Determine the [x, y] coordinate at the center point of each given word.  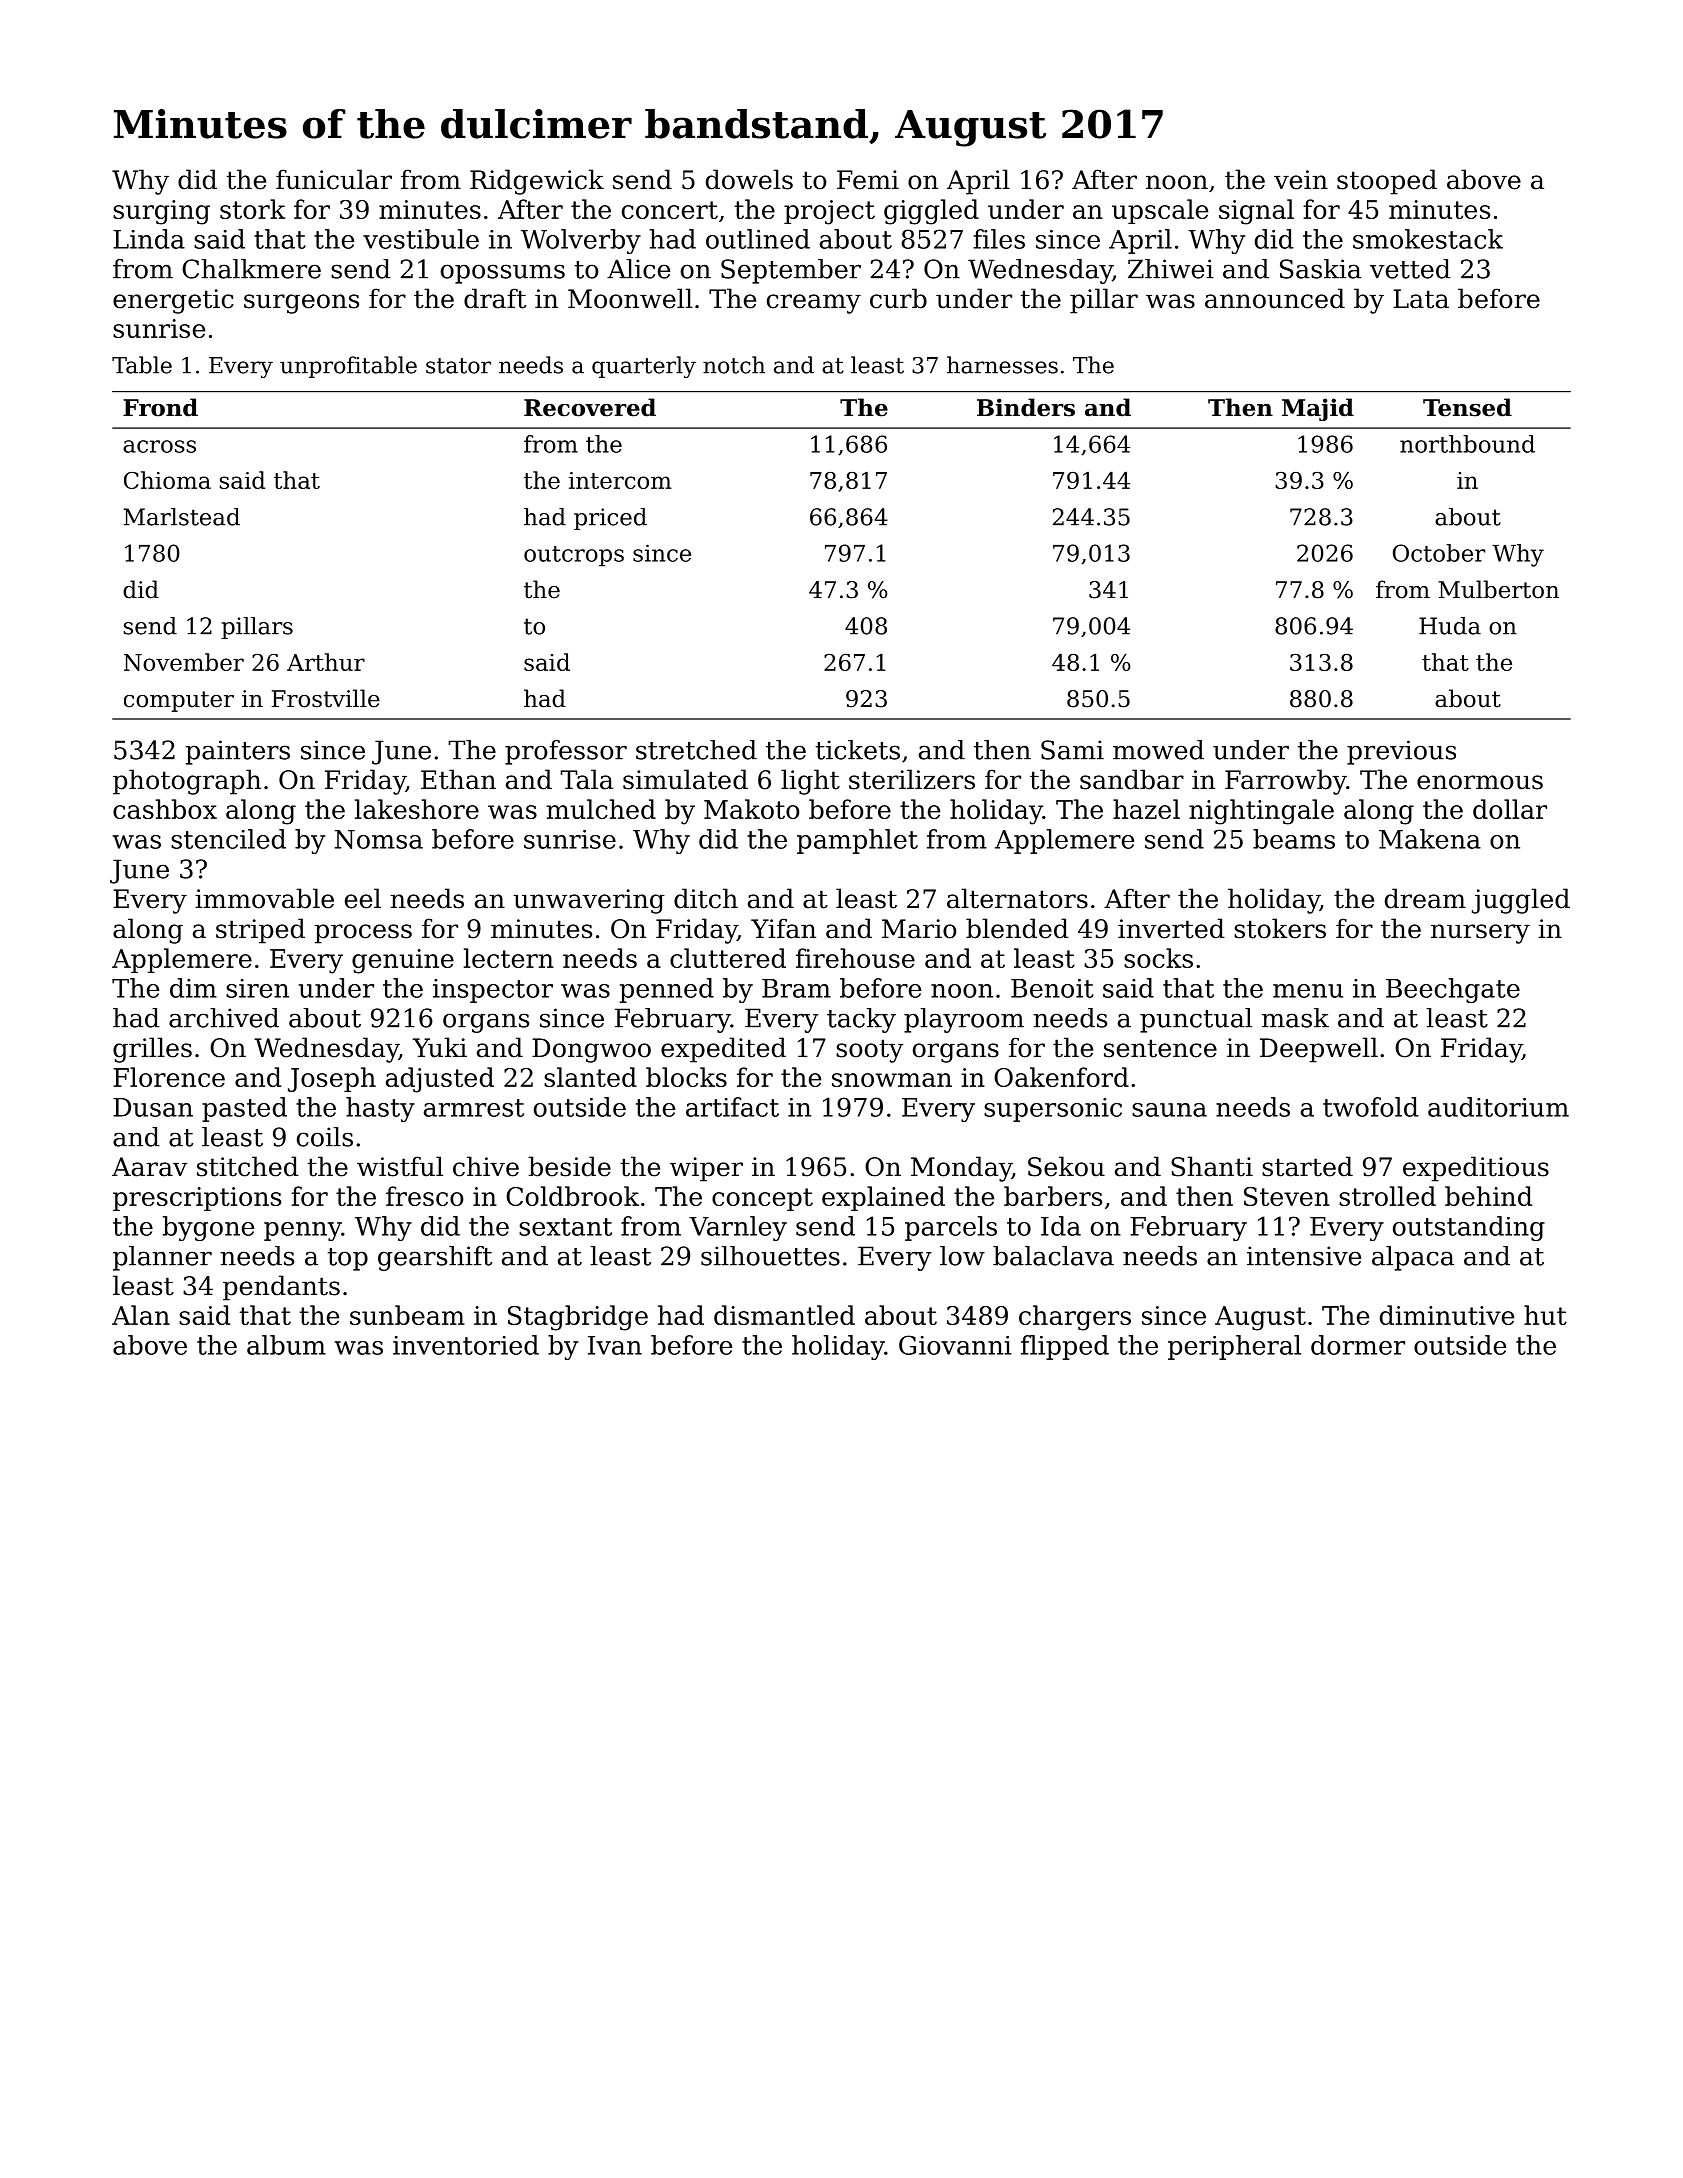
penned [667, 990]
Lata [1421, 299]
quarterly [644, 367]
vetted [1410, 269]
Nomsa [378, 839]
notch [734, 365]
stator [458, 366]
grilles [152, 1050]
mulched [601, 809]
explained [883, 1198]
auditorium [1498, 1107]
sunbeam [407, 1315]
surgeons [301, 304]
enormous [1480, 782]
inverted [1171, 928]
